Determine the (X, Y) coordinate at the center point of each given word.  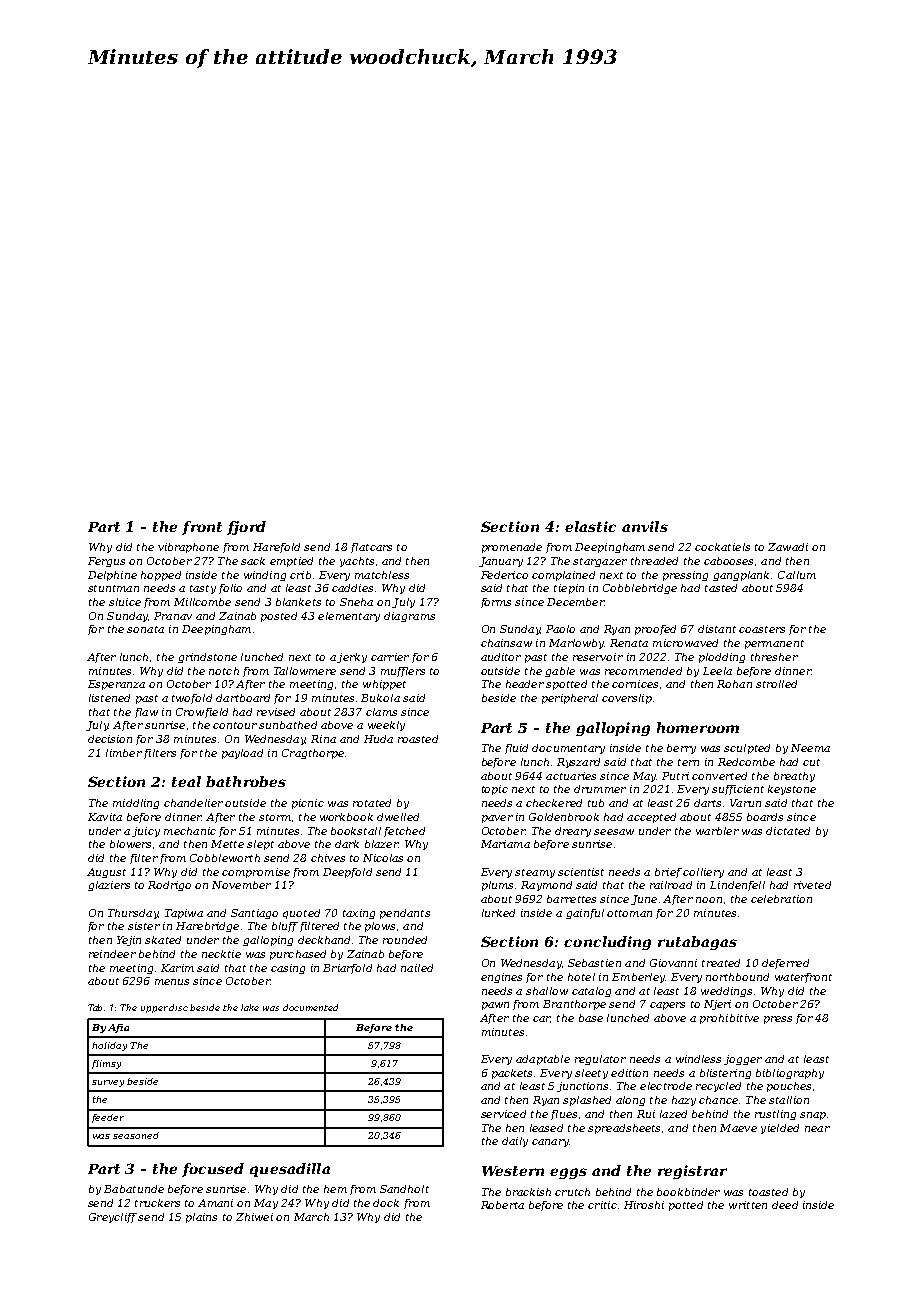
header (525, 684)
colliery (703, 873)
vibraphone (188, 548)
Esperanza (116, 685)
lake (250, 1007)
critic (602, 1205)
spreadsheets (624, 1129)
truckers (157, 1203)
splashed (587, 1101)
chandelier (193, 803)
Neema (810, 748)
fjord (246, 528)
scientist (581, 872)
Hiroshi (644, 1205)
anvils (645, 526)
